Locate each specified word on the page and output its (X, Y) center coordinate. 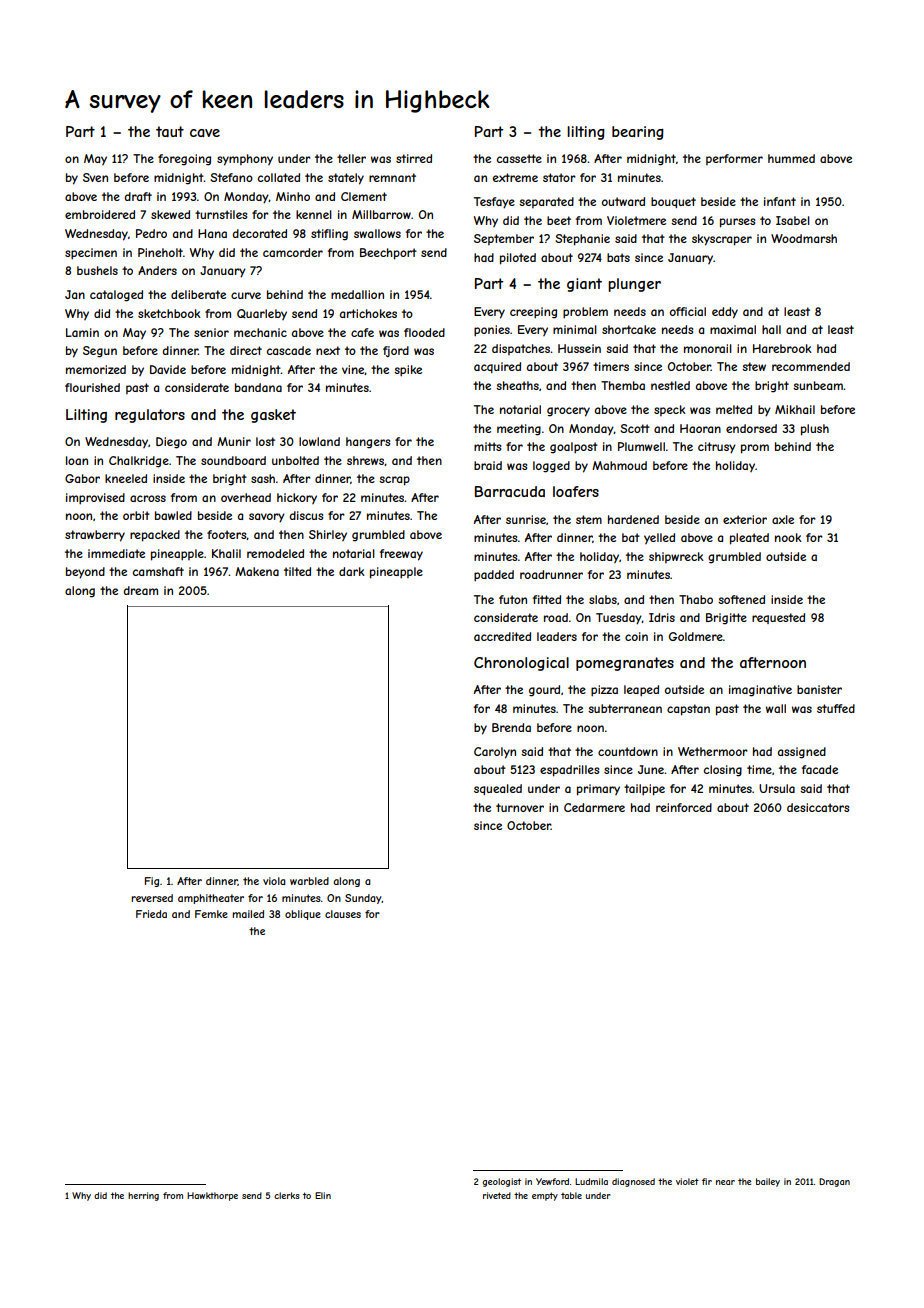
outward (623, 201)
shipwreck (676, 557)
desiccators (818, 807)
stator (559, 177)
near (725, 1182)
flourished (92, 387)
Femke (211, 914)
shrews (366, 461)
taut (170, 131)
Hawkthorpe (212, 1196)
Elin (323, 1195)
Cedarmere (594, 807)
